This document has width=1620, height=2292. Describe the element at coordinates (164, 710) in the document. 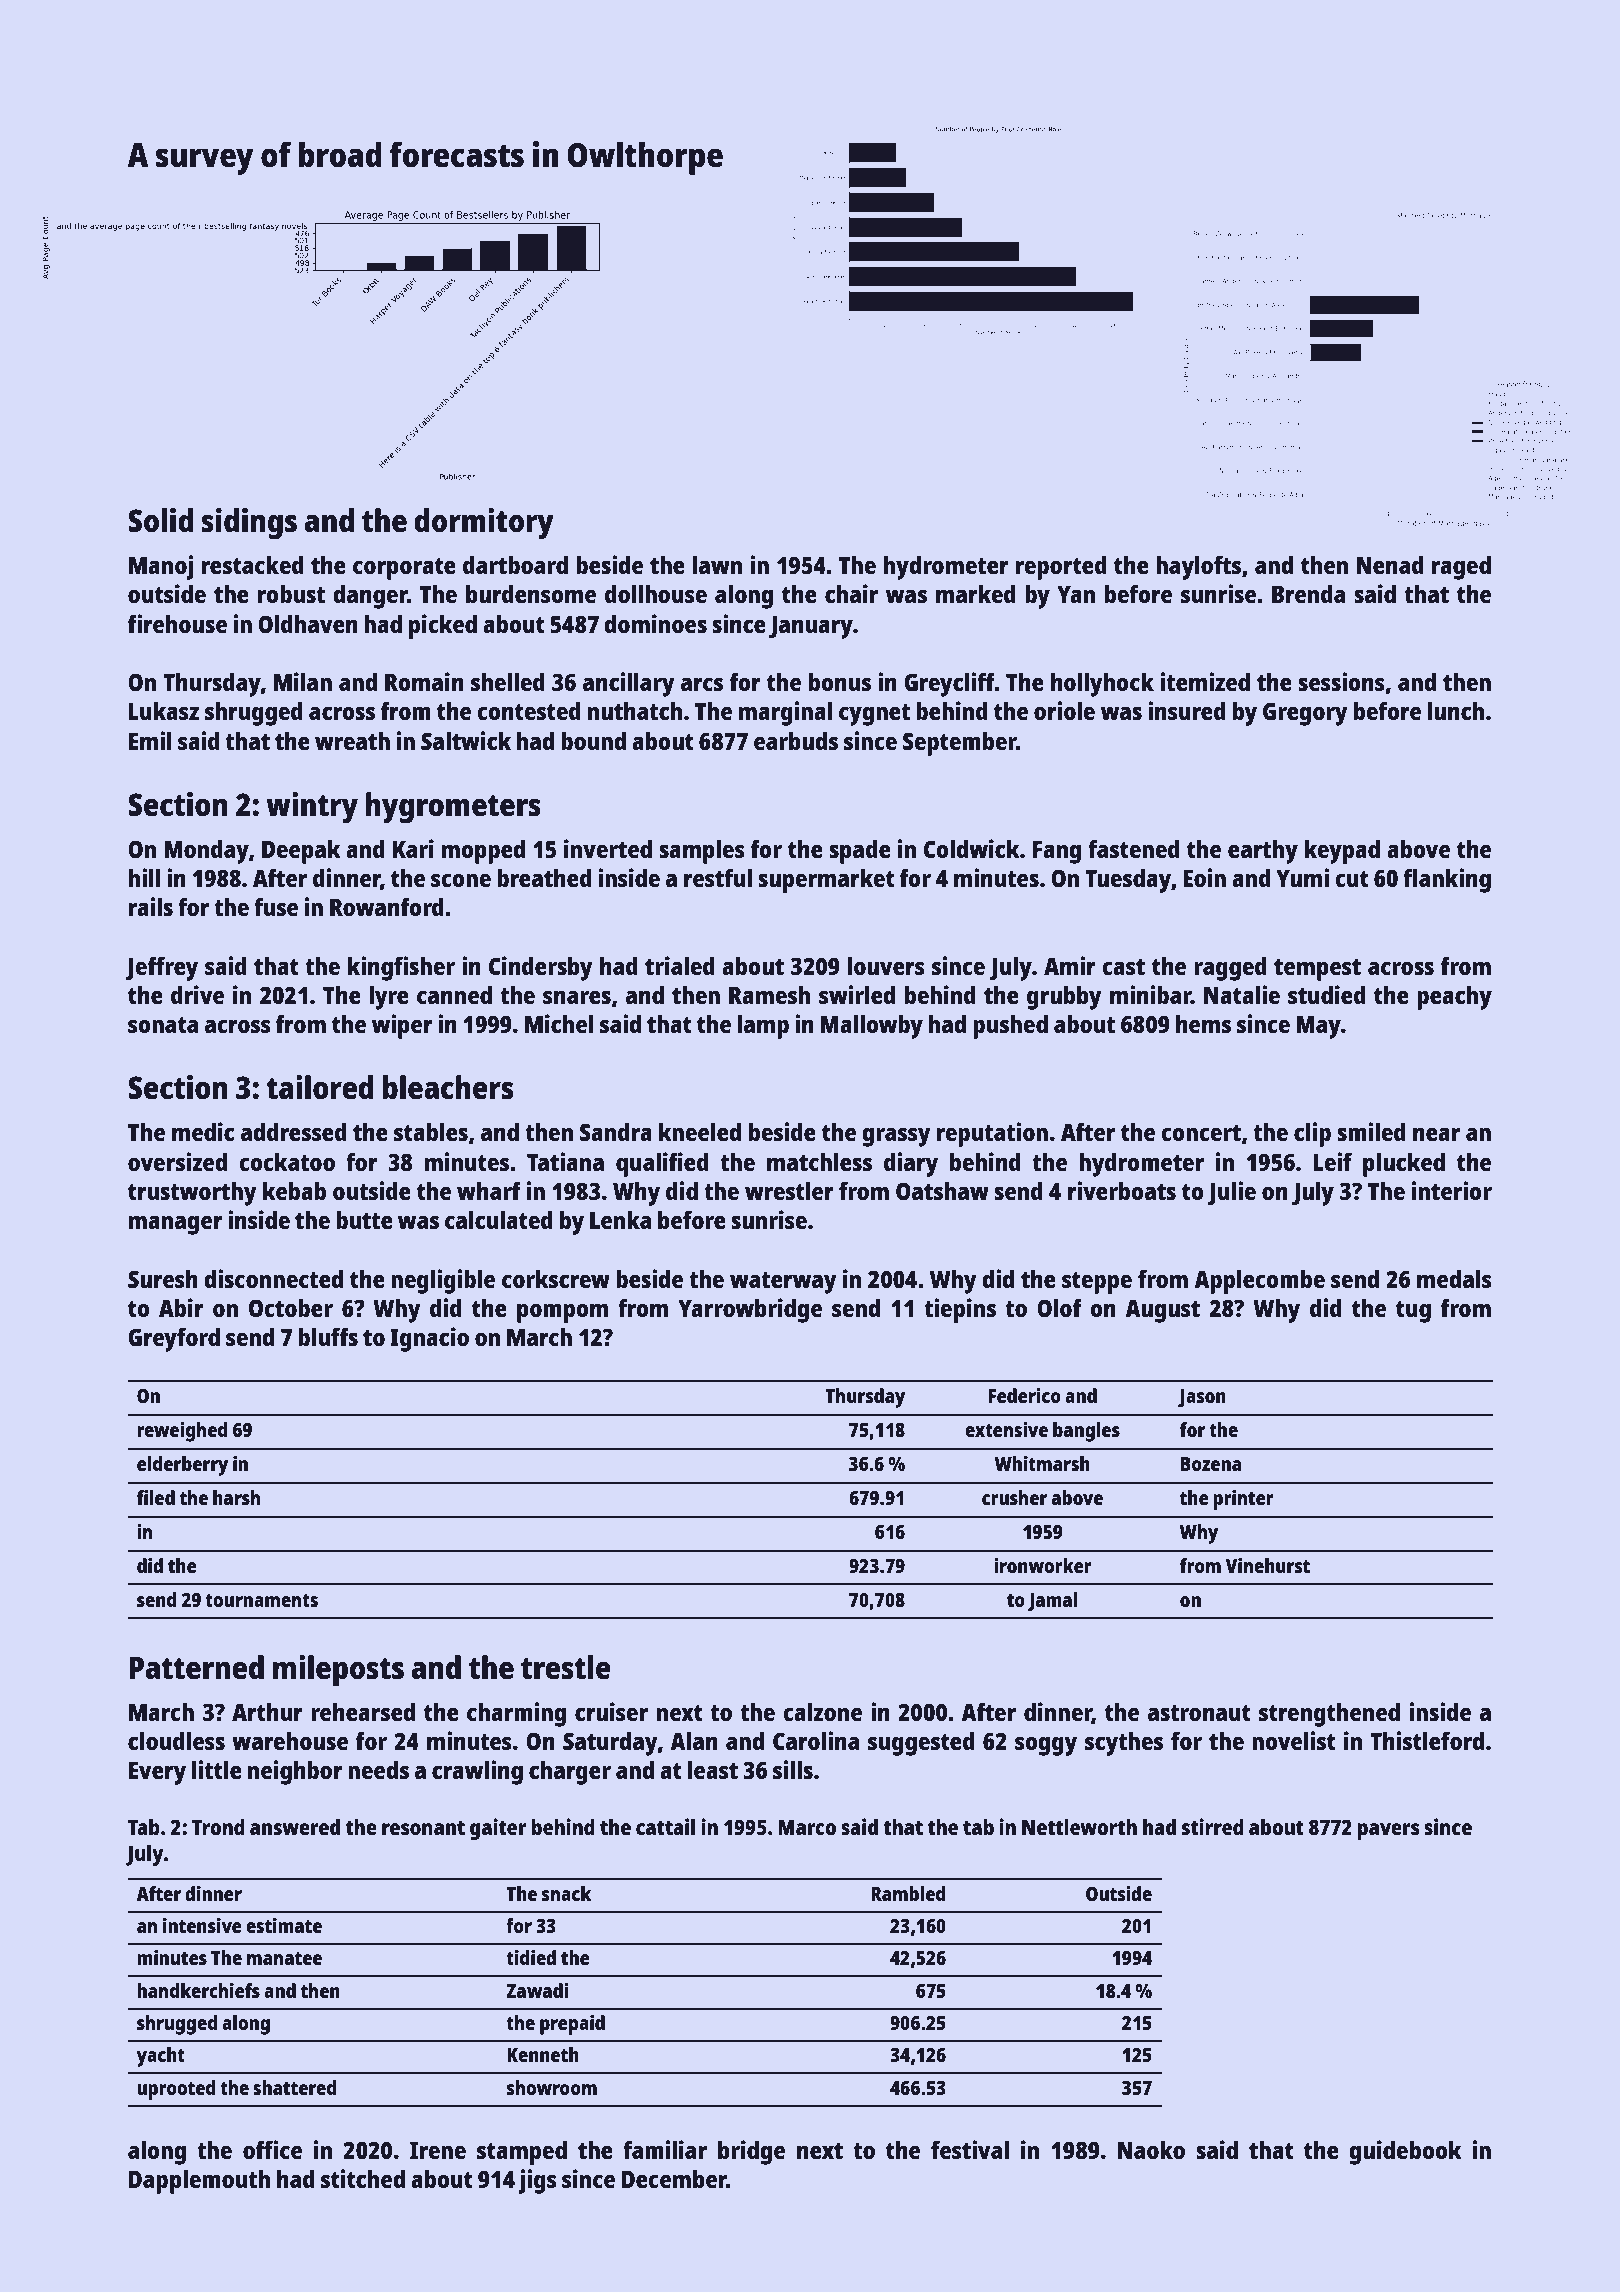

I see `Lukasz` at that location.
